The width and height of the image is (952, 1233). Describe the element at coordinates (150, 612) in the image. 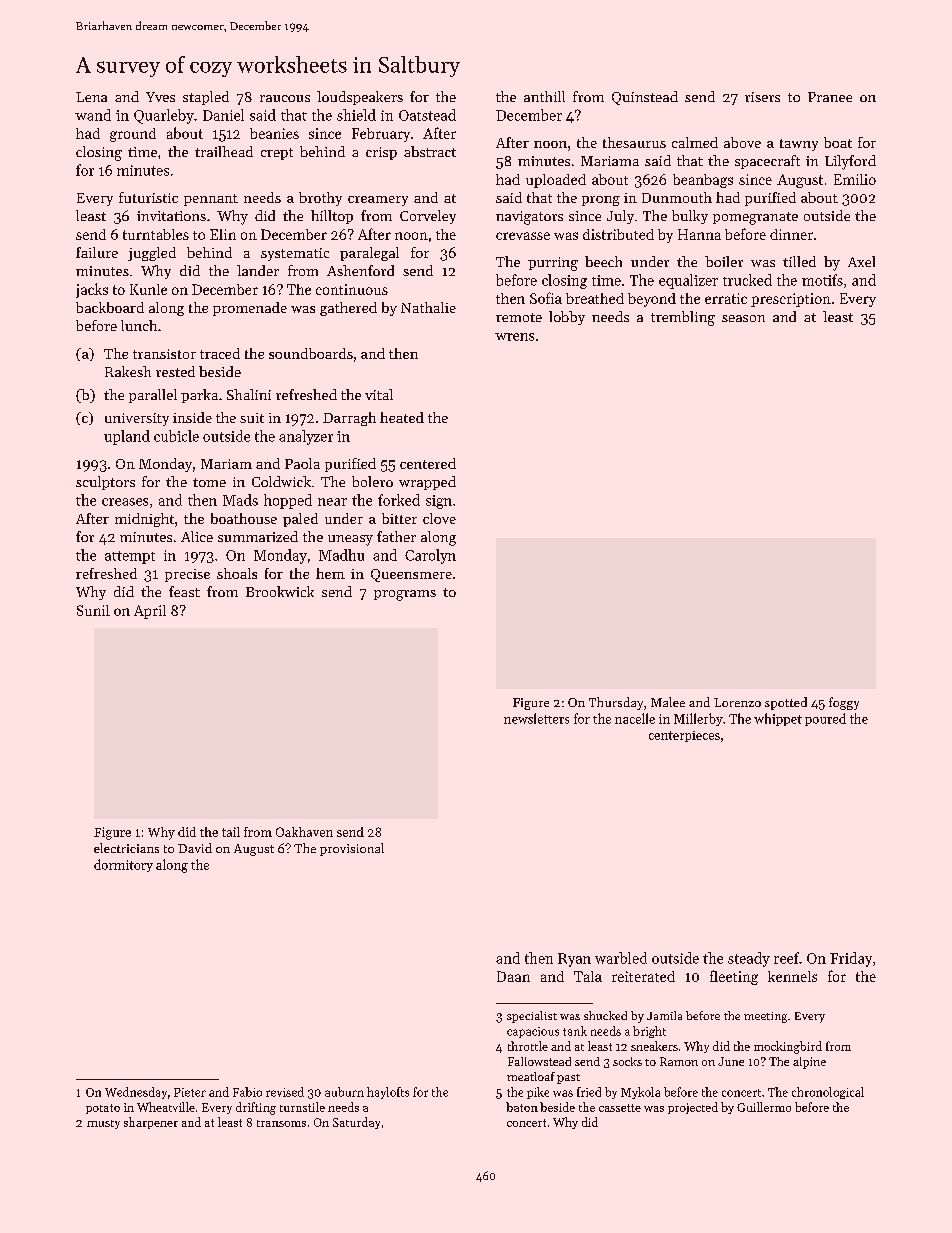

I see `April` at that location.
